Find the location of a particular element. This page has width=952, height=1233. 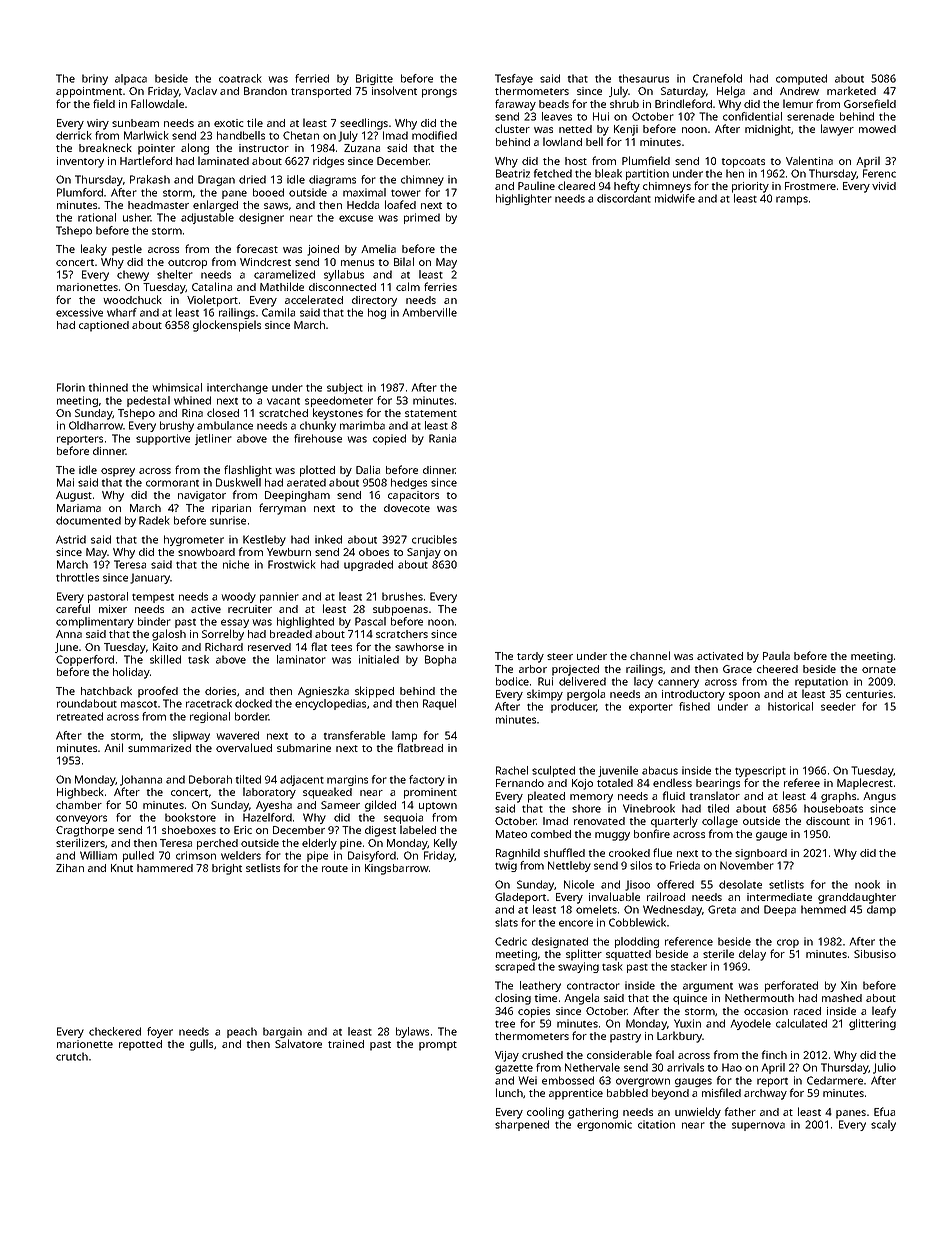

Hui is located at coordinates (601, 116).
